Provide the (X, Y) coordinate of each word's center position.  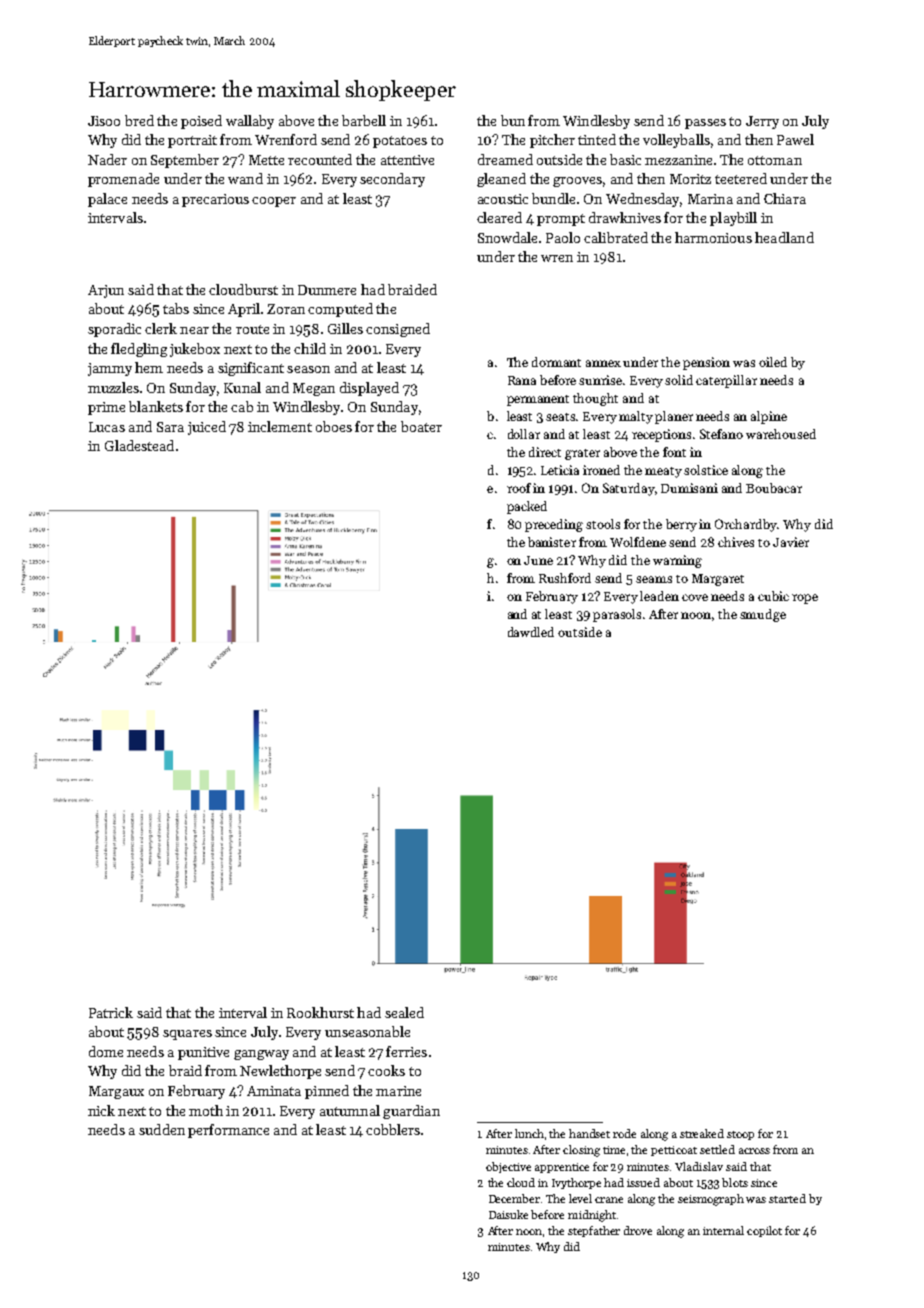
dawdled (531, 632)
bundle (553, 198)
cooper (274, 202)
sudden (162, 1129)
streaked (702, 1133)
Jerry (762, 122)
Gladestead (139, 445)
